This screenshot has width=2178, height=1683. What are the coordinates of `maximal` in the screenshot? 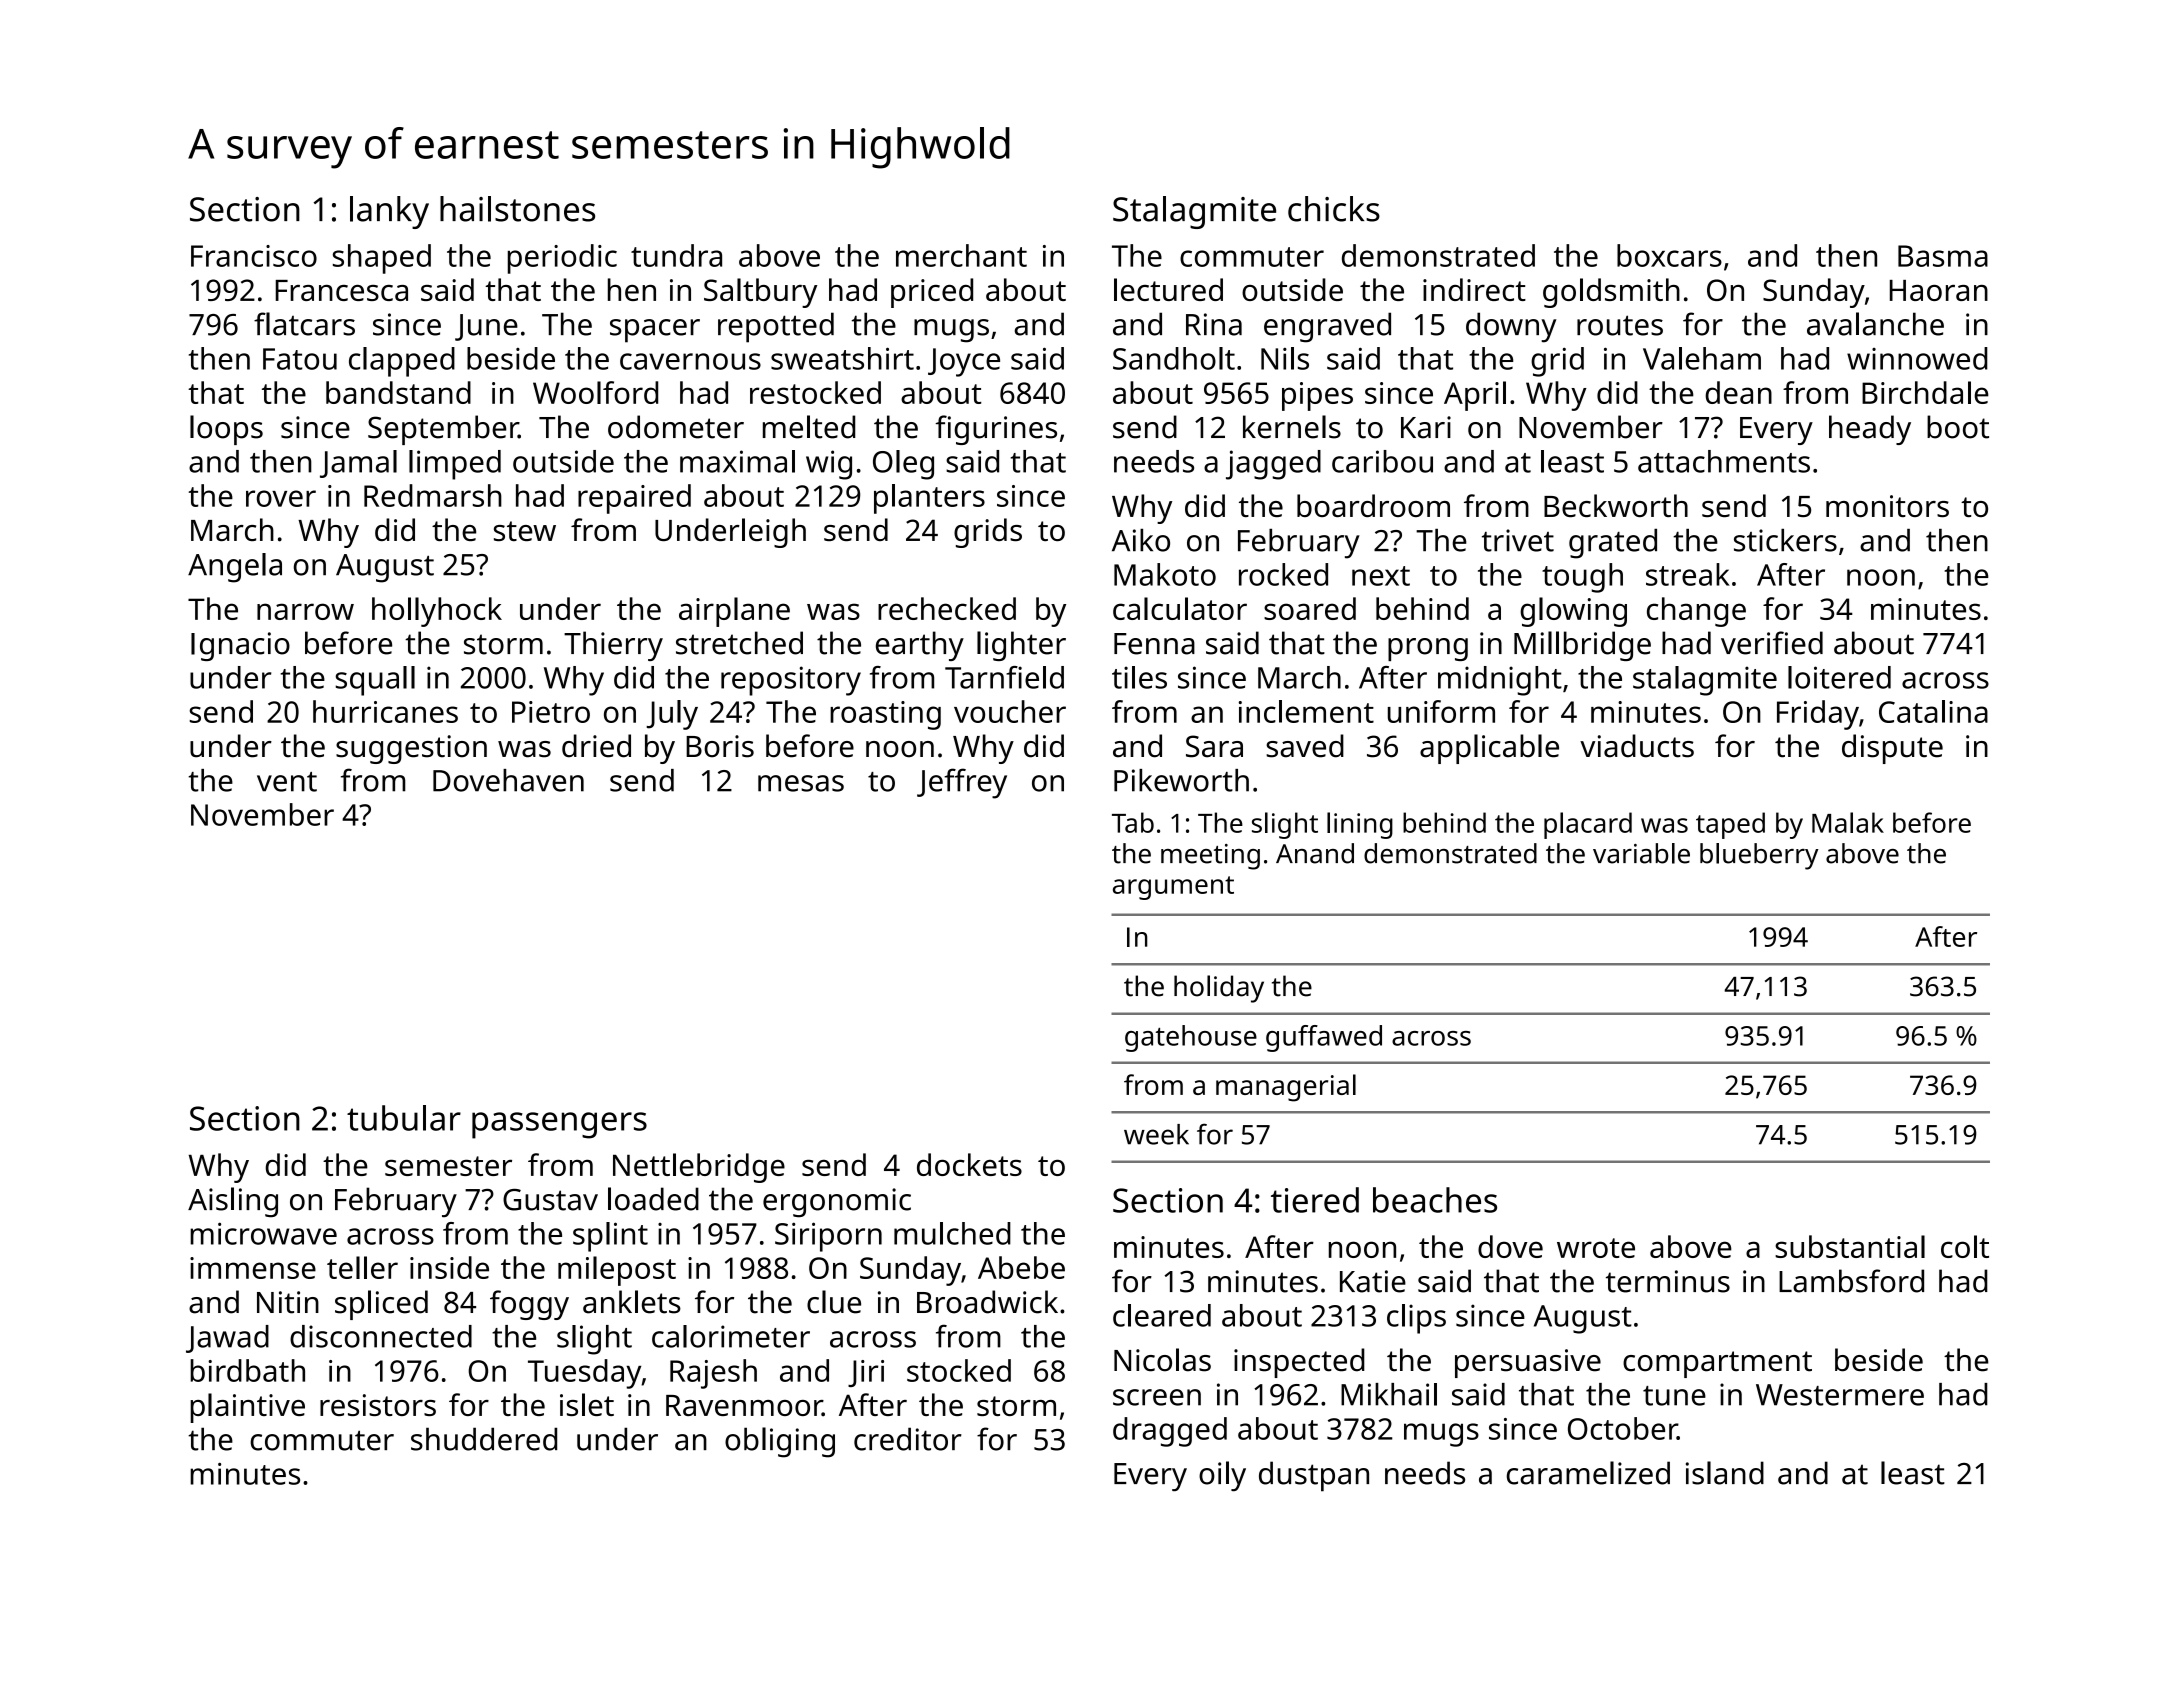 It's located at (737, 461).
